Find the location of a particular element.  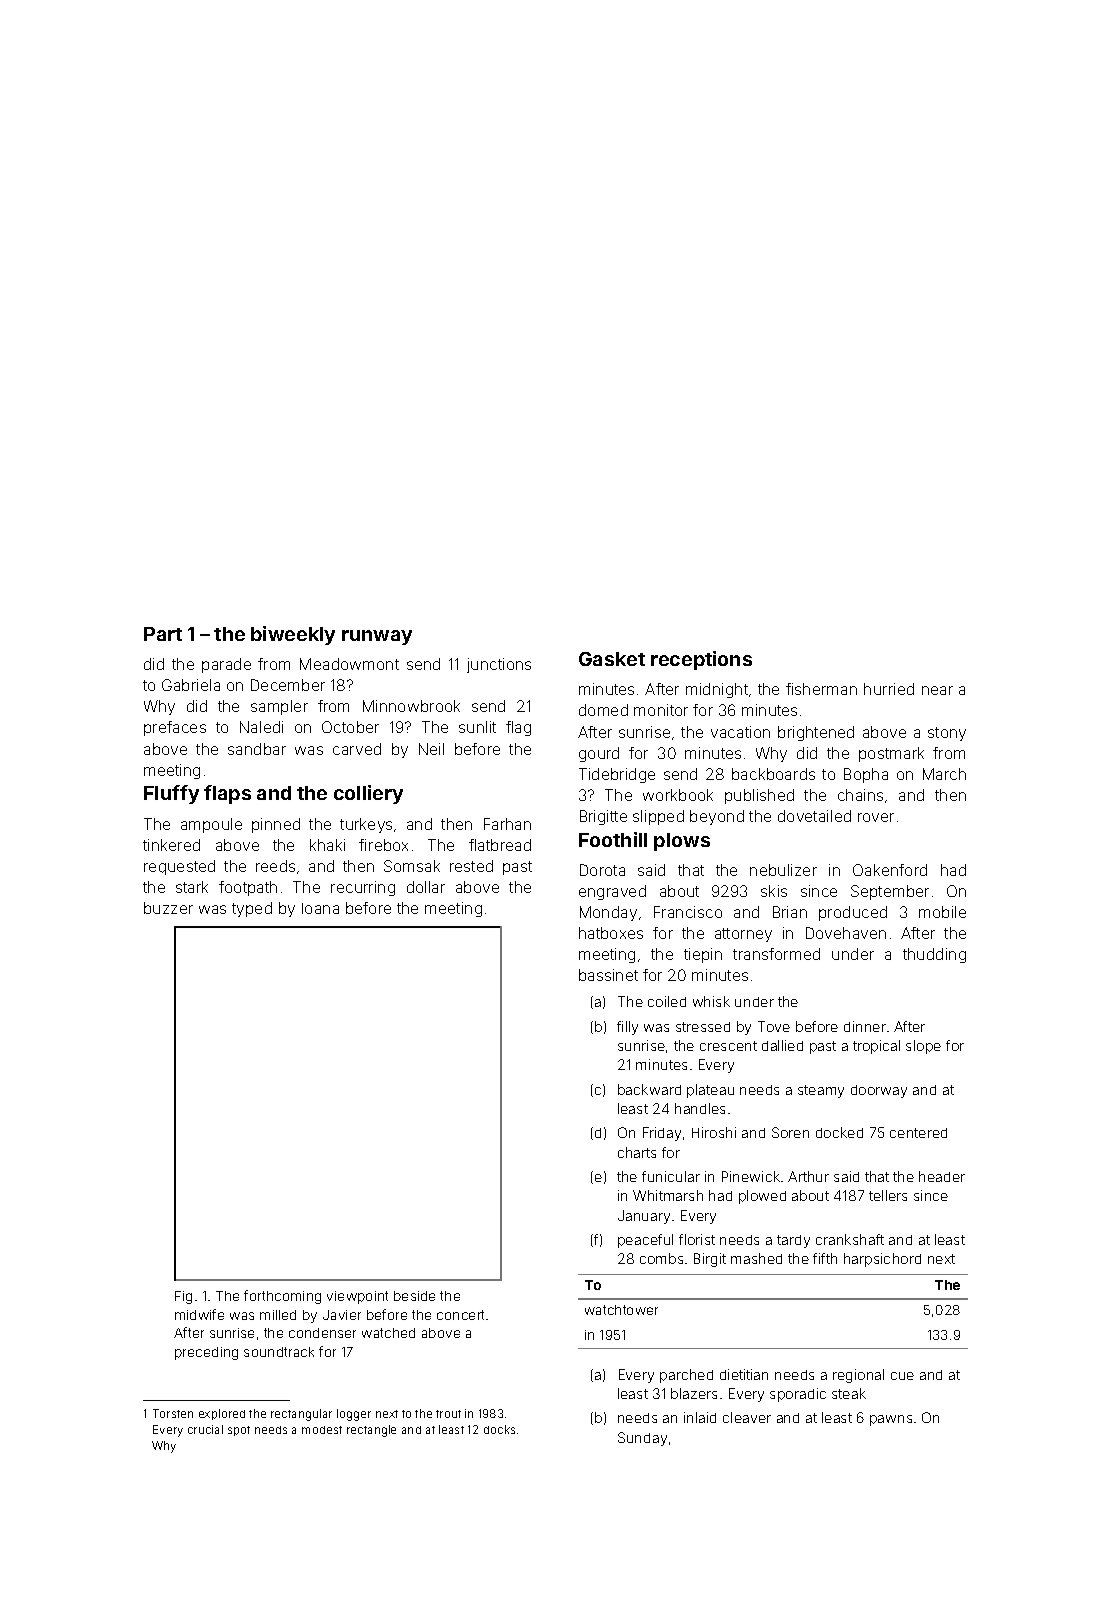

cue is located at coordinates (902, 1376).
